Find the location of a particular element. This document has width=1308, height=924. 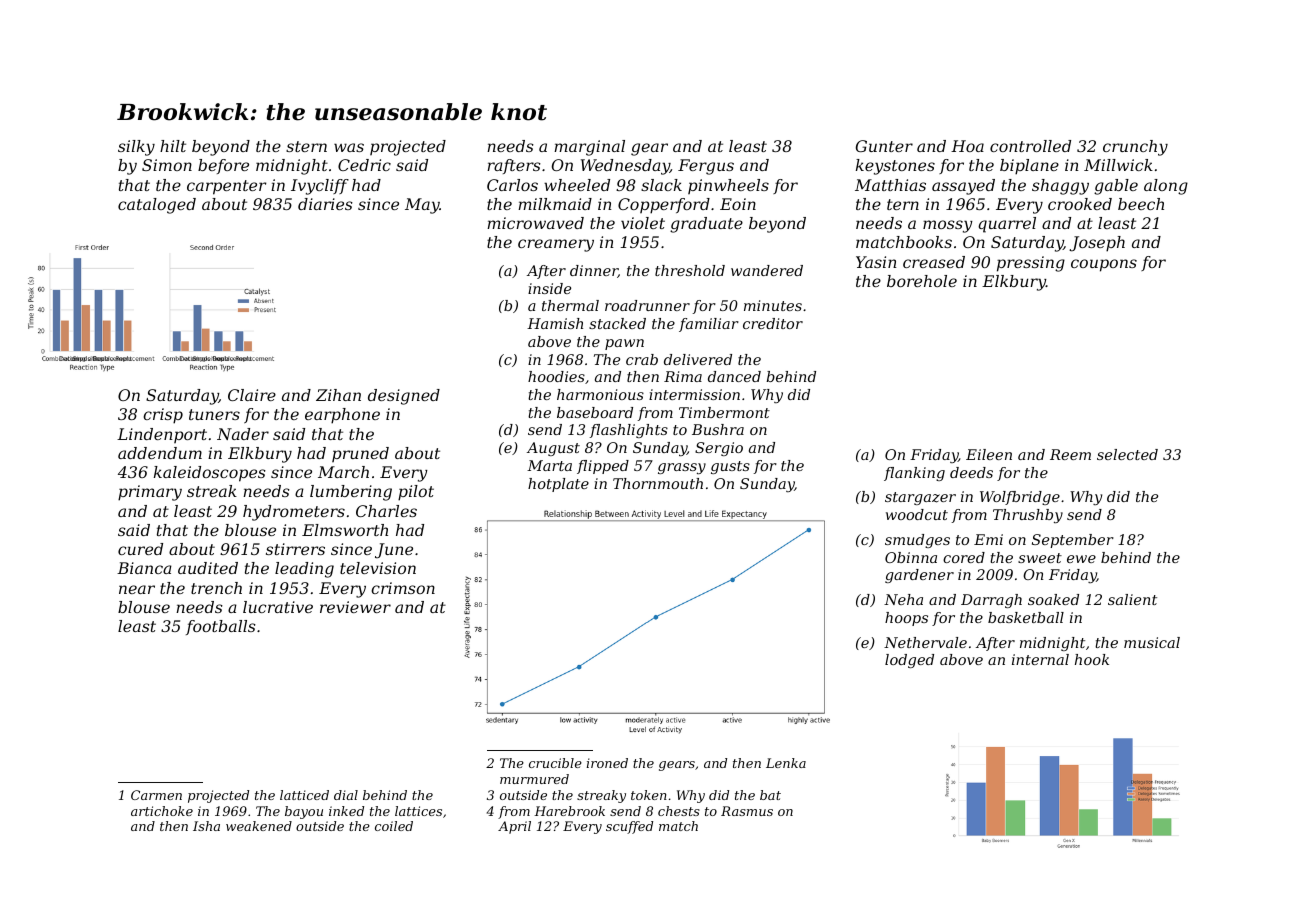

Isha is located at coordinates (206, 826).
